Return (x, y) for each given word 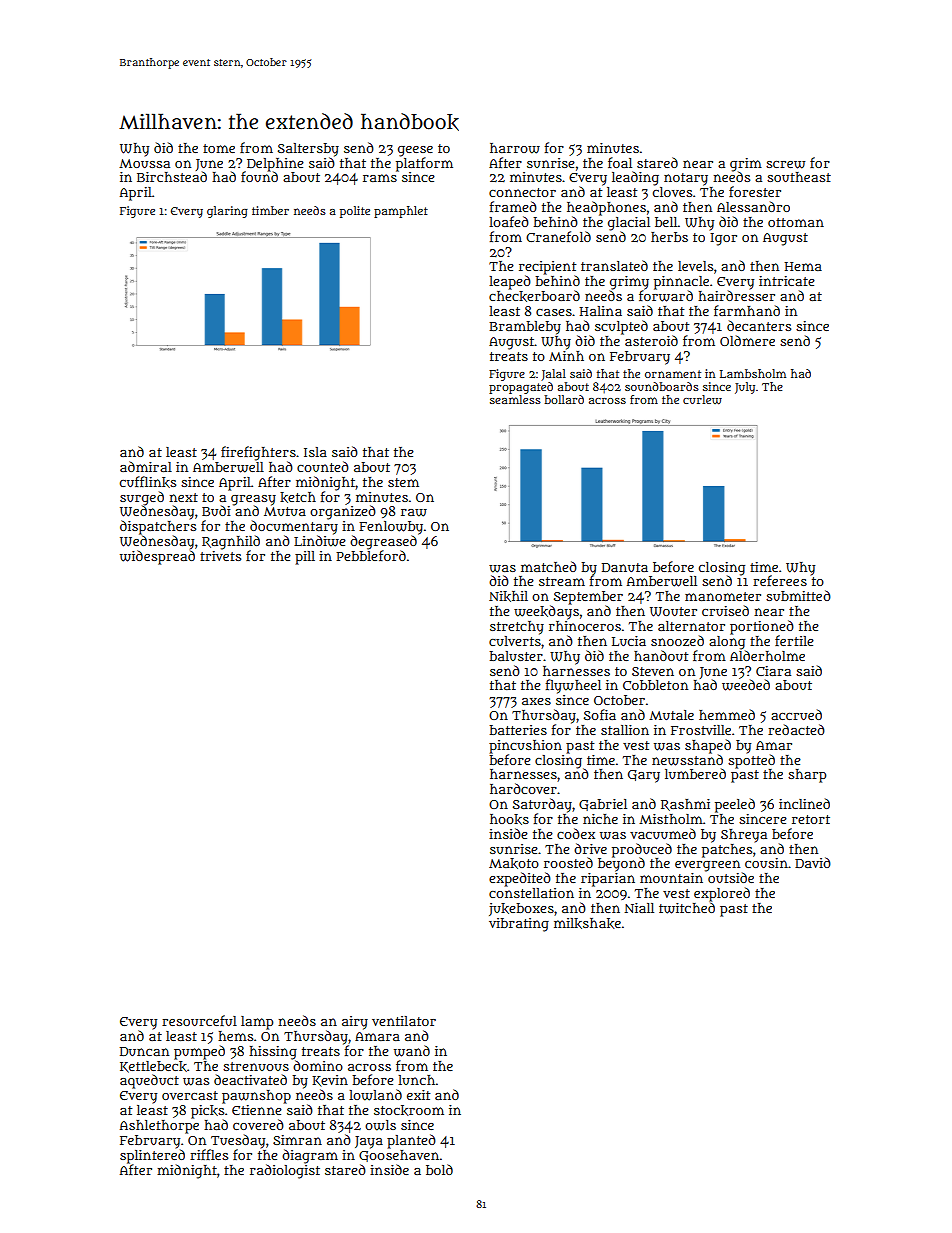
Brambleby (525, 328)
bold (439, 1169)
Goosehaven (399, 1156)
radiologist (285, 1171)
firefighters (258, 453)
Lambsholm (753, 373)
